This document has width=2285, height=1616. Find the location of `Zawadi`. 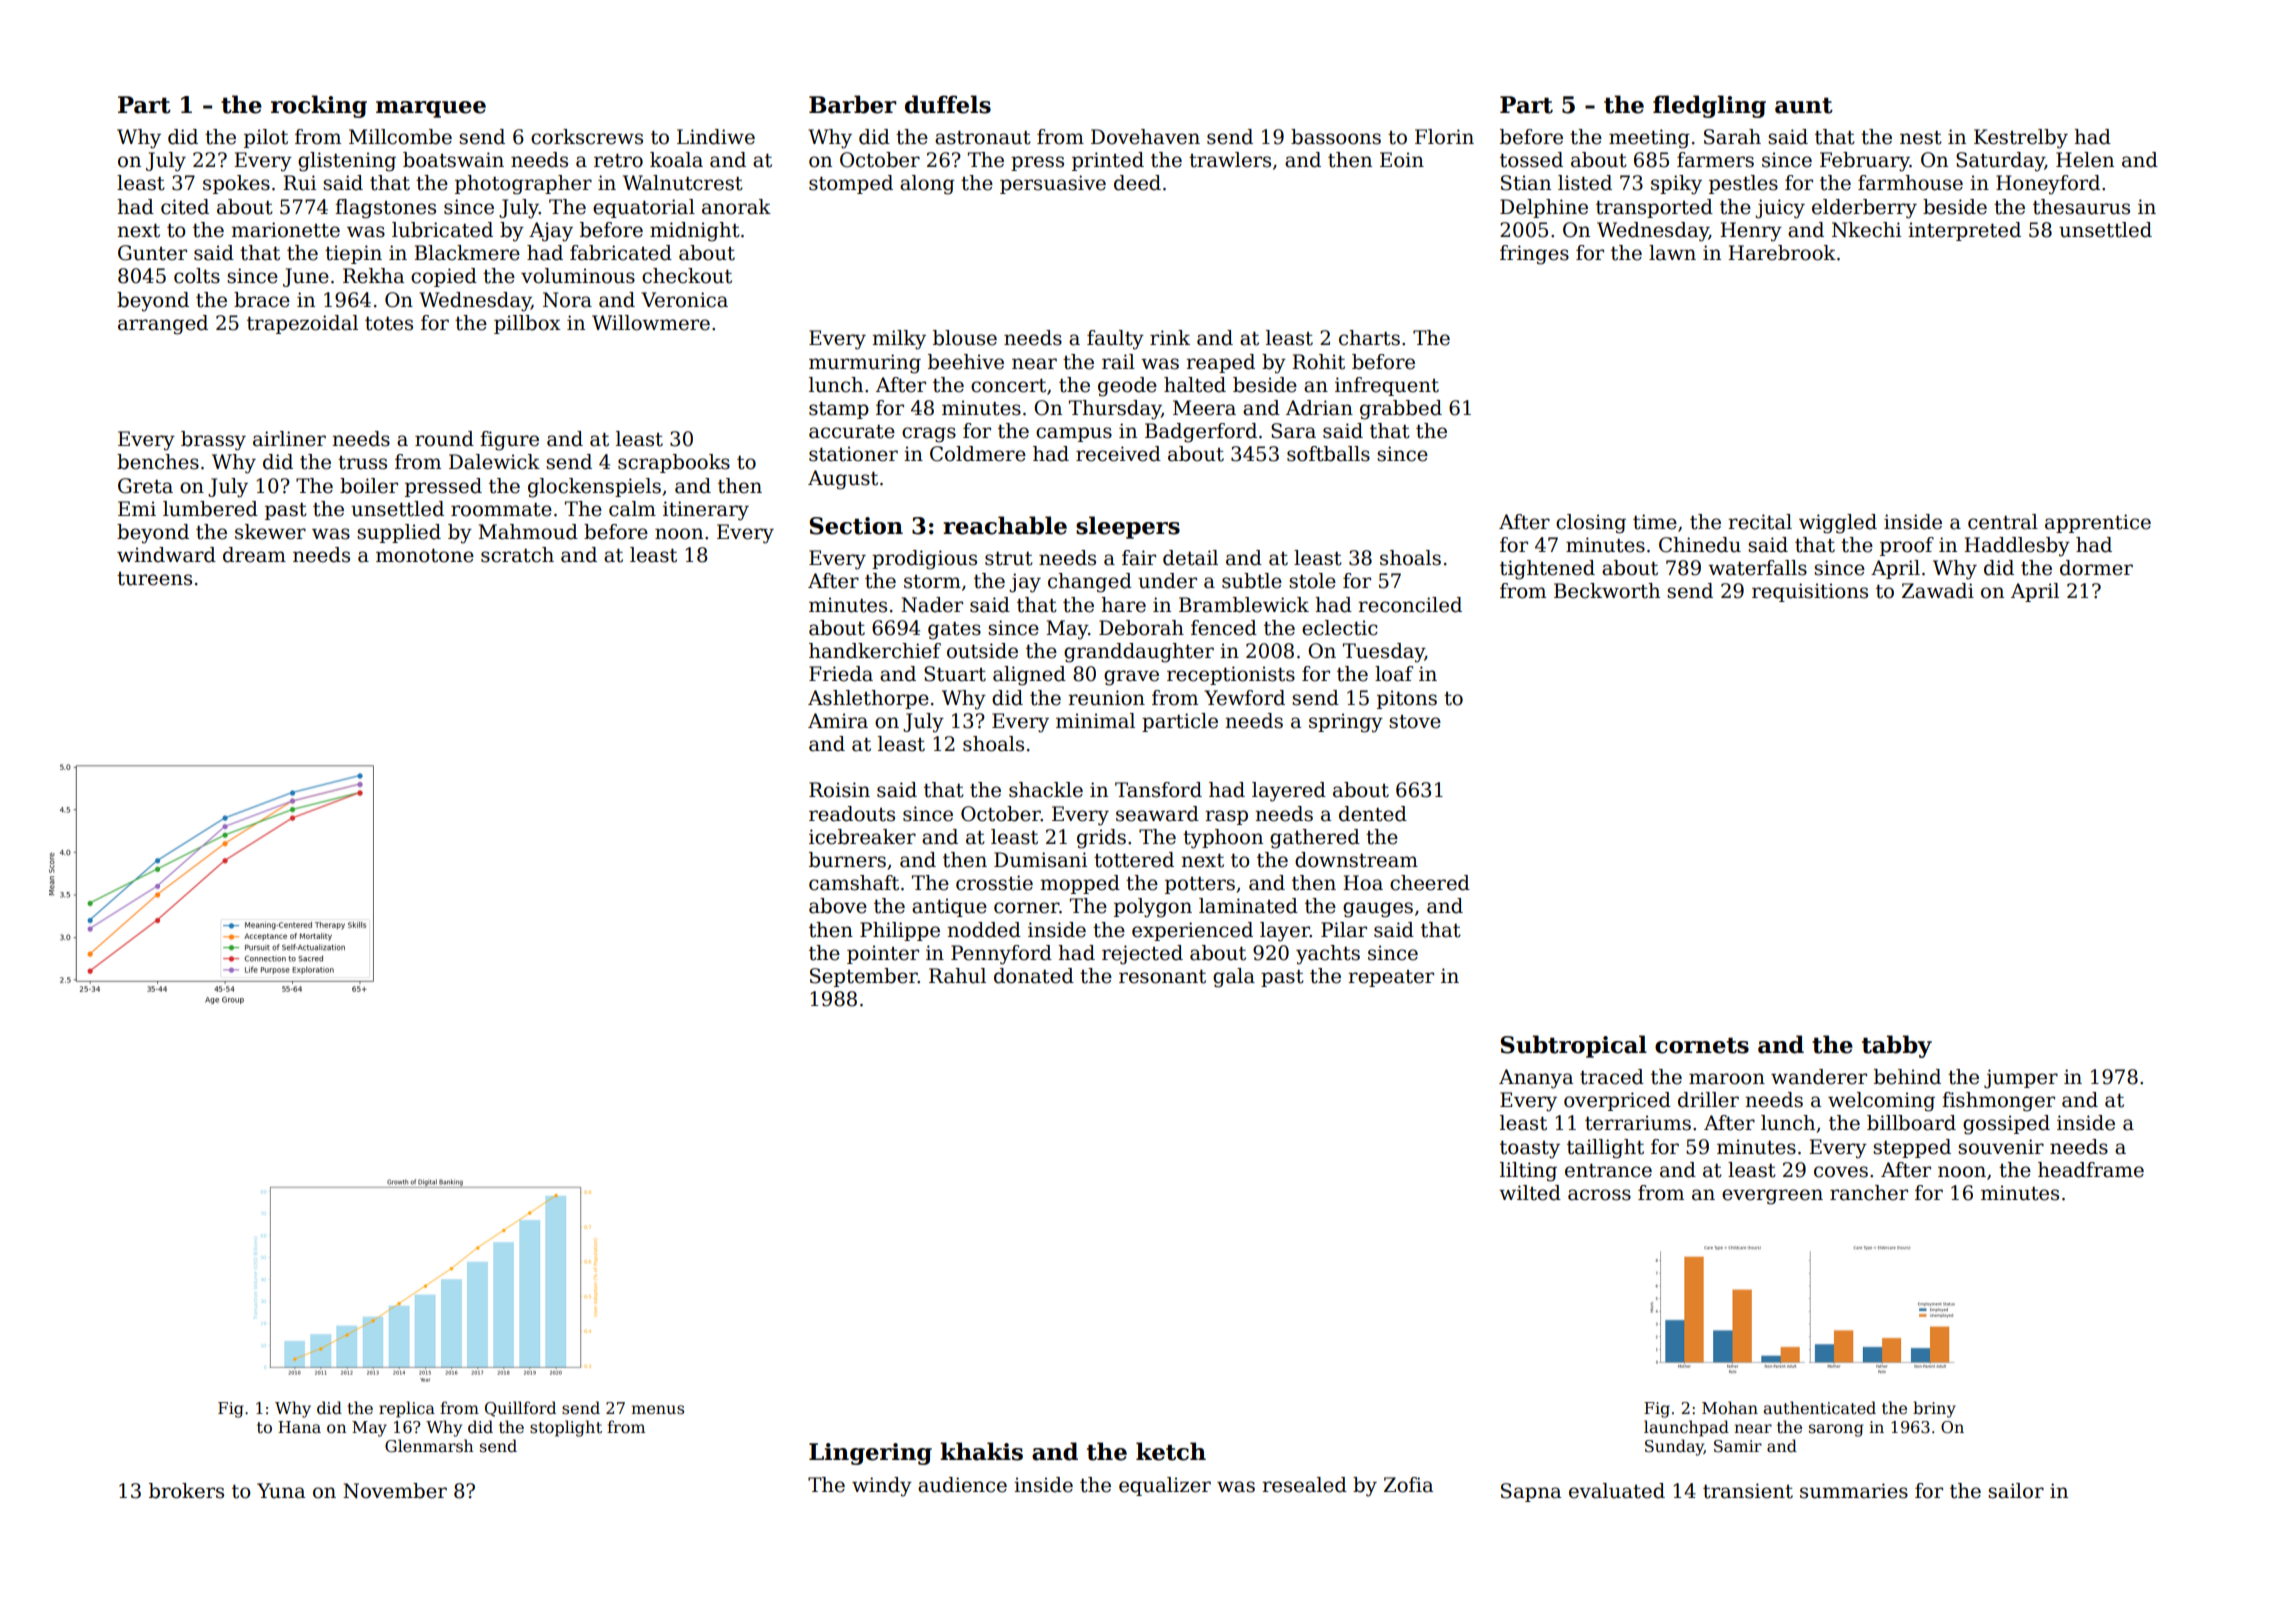

Zawadi is located at coordinates (1938, 591).
